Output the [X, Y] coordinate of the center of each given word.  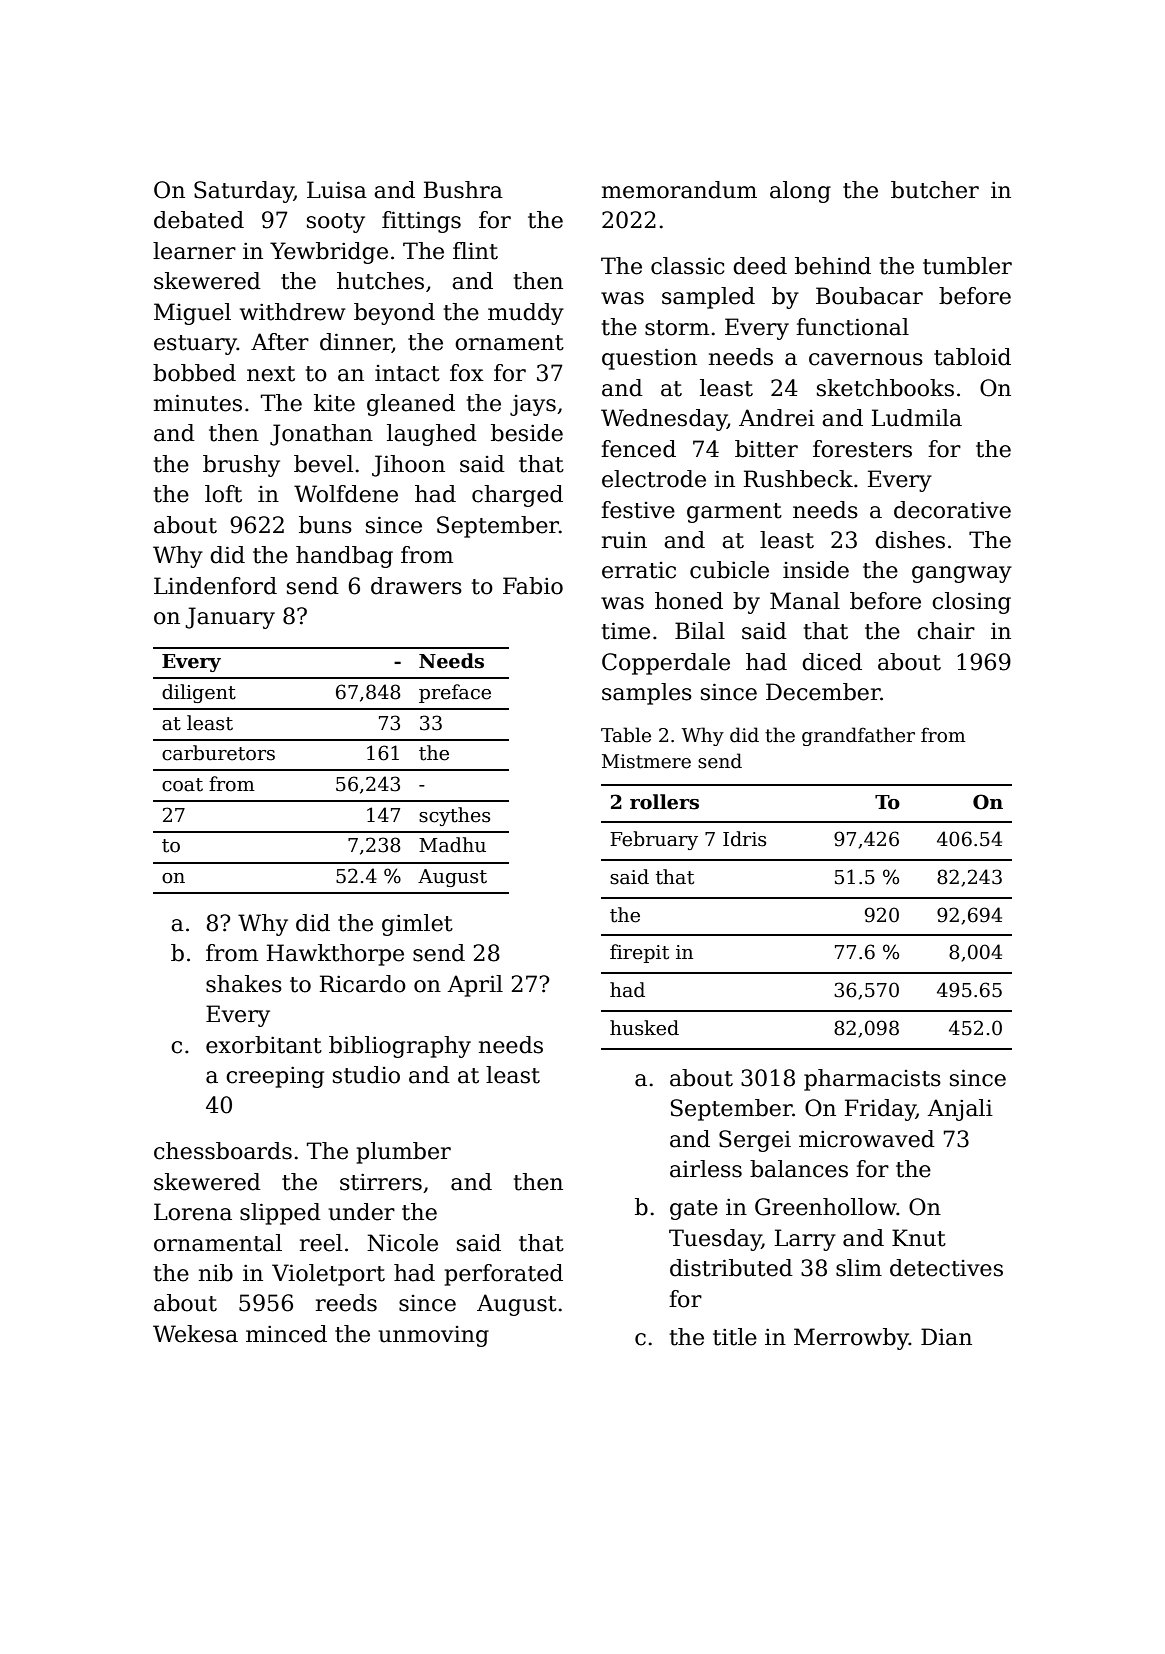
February [654, 840]
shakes [244, 984]
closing [971, 603]
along [800, 192]
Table [626, 735]
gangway [962, 574]
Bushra [463, 190]
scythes [454, 816]
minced [286, 1334]
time [626, 631]
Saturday [244, 192]
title [735, 1337]
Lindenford [215, 586]
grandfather [858, 736]
